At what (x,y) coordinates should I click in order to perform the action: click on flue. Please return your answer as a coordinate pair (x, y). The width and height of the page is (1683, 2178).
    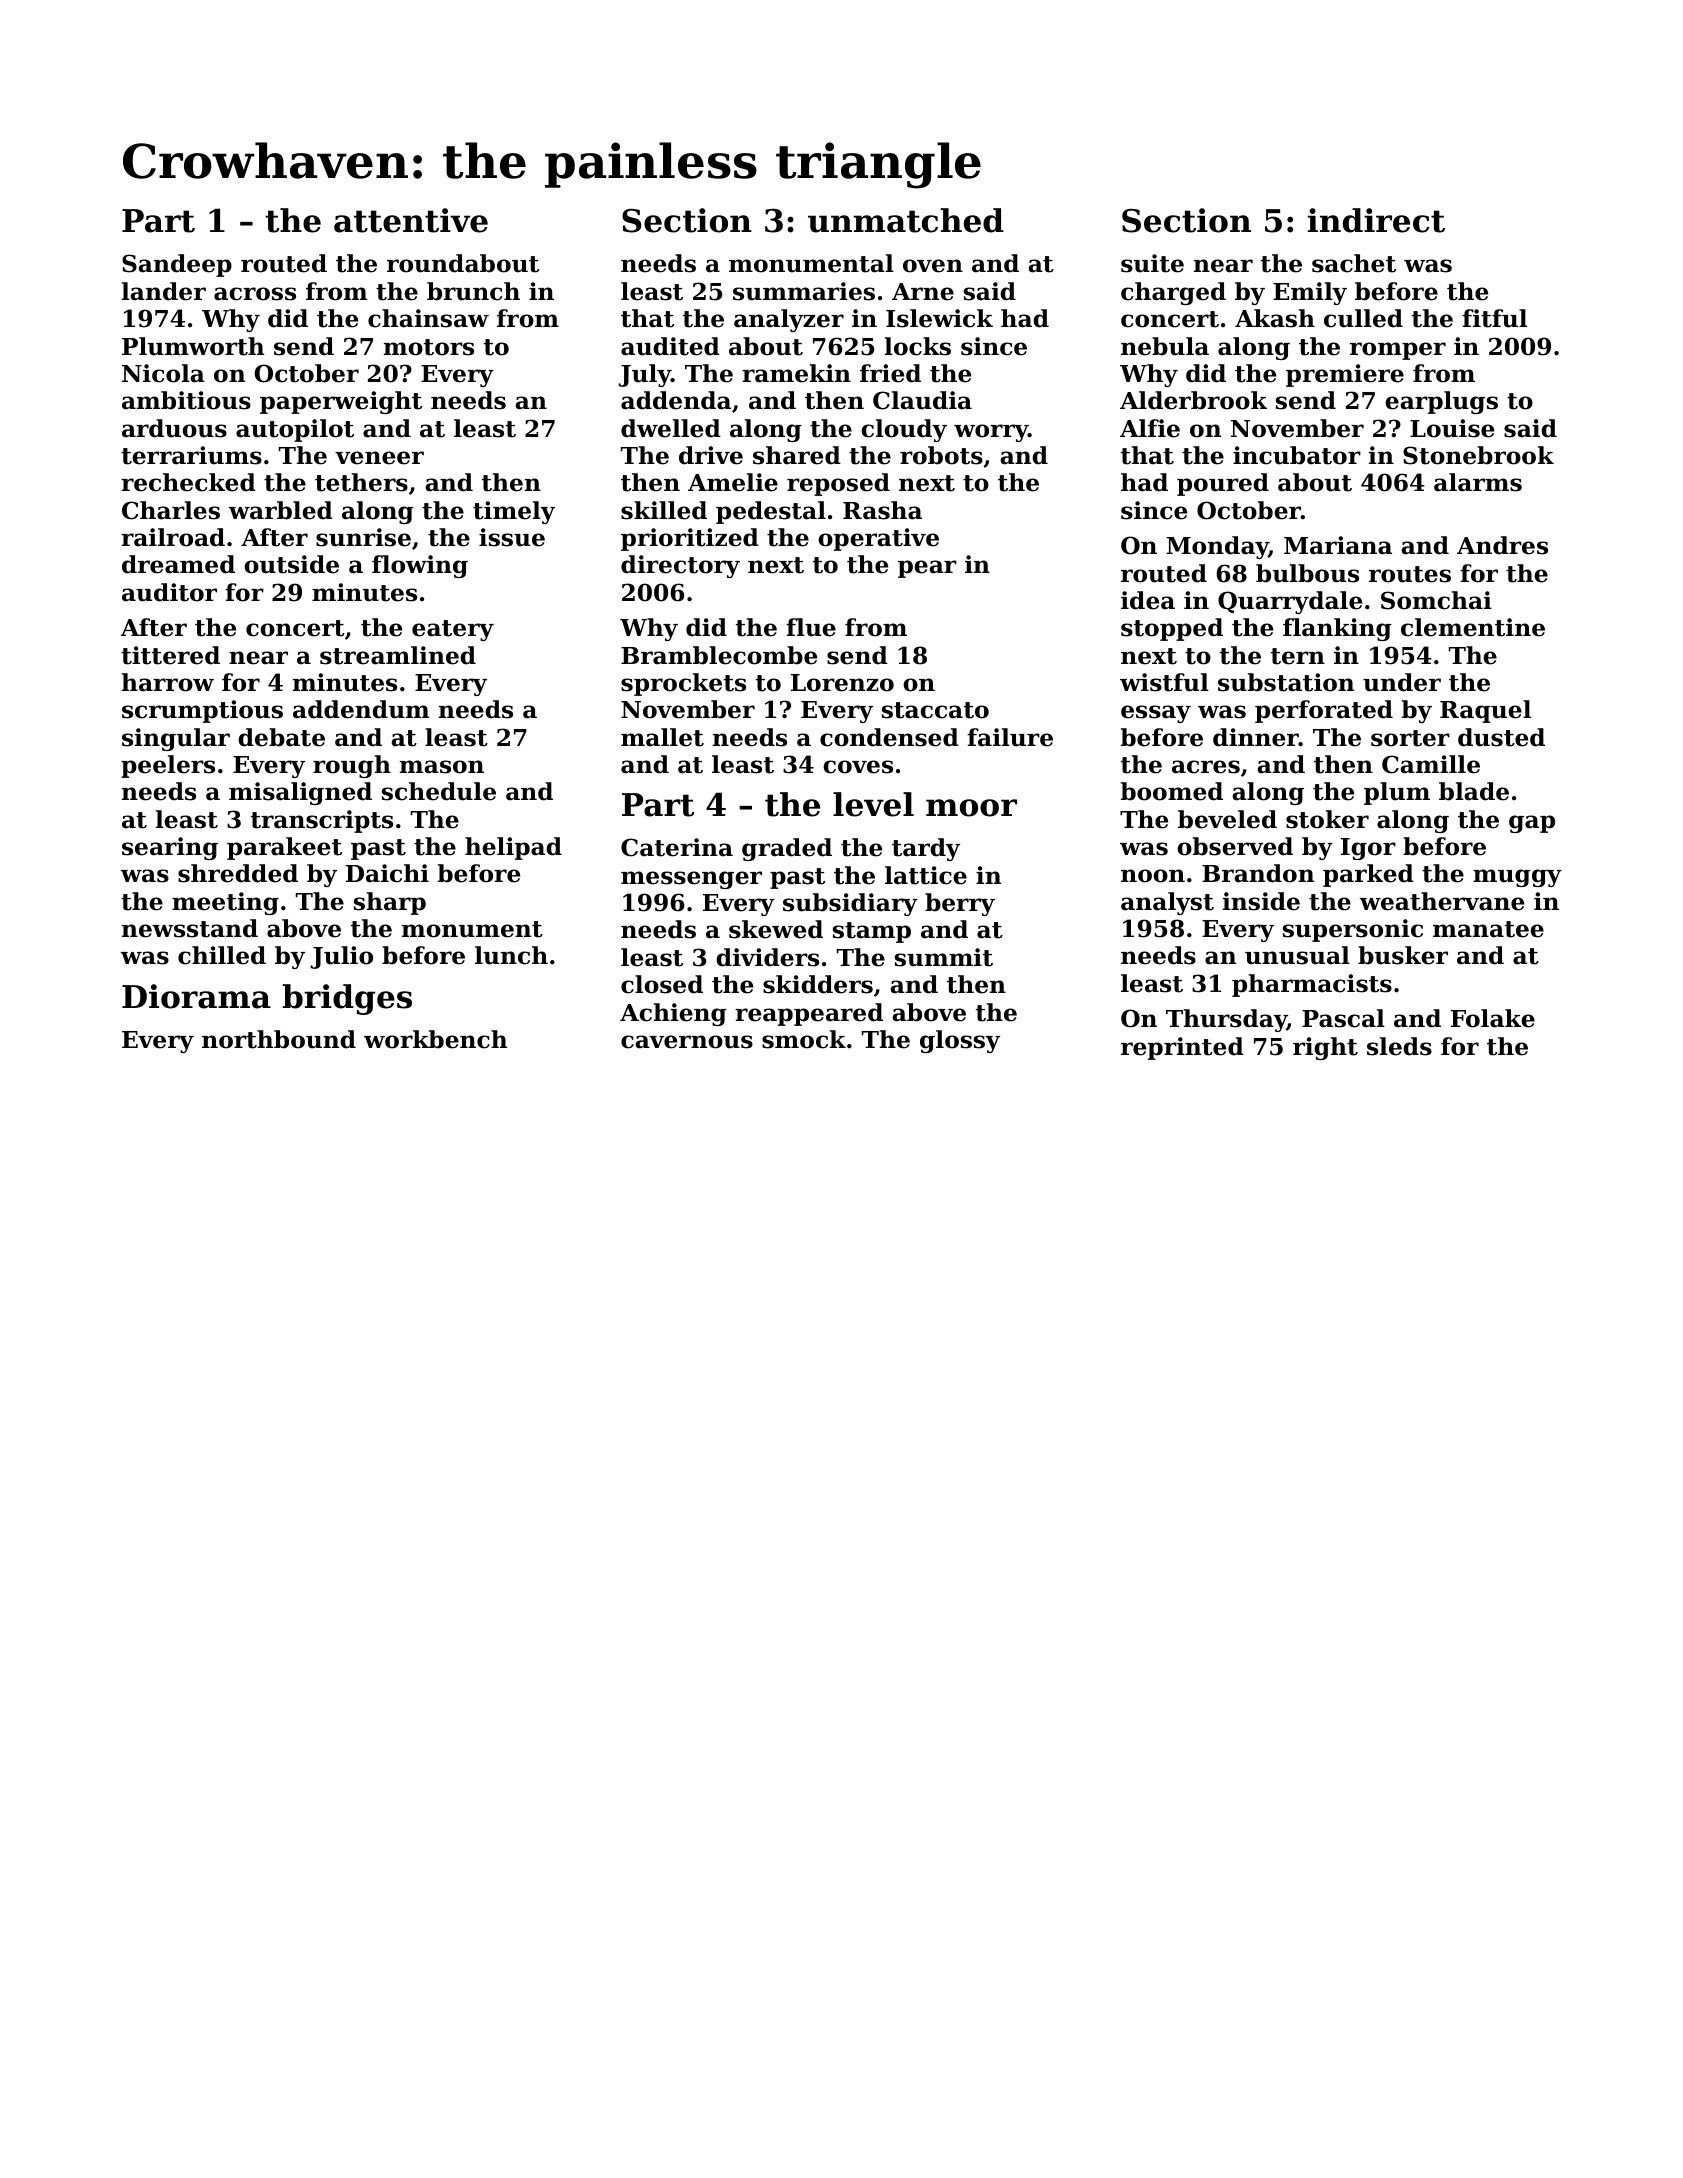
    Looking at the image, I should click on (811, 627).
